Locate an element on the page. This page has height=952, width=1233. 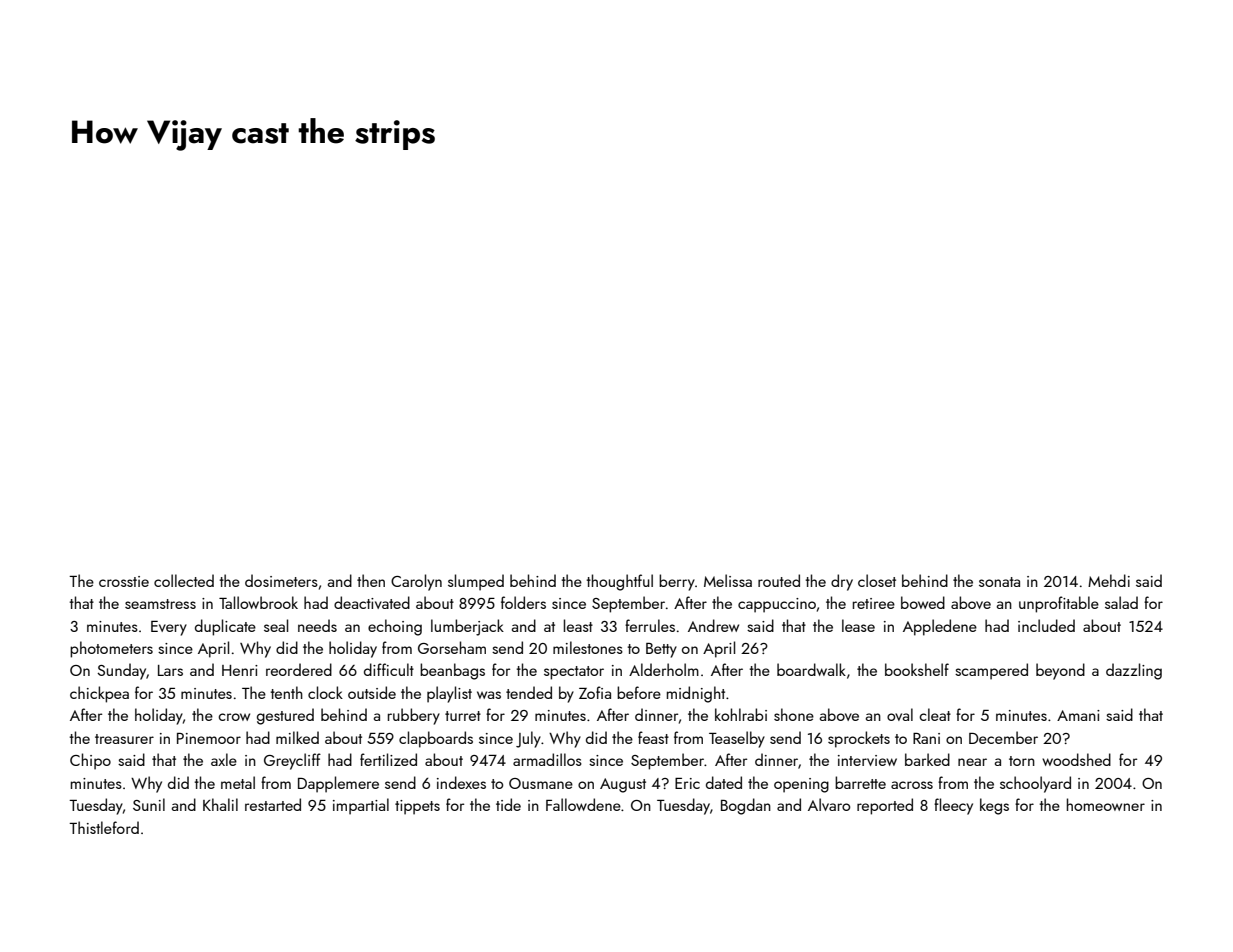
impartial is located at coordinates (361, 806).
